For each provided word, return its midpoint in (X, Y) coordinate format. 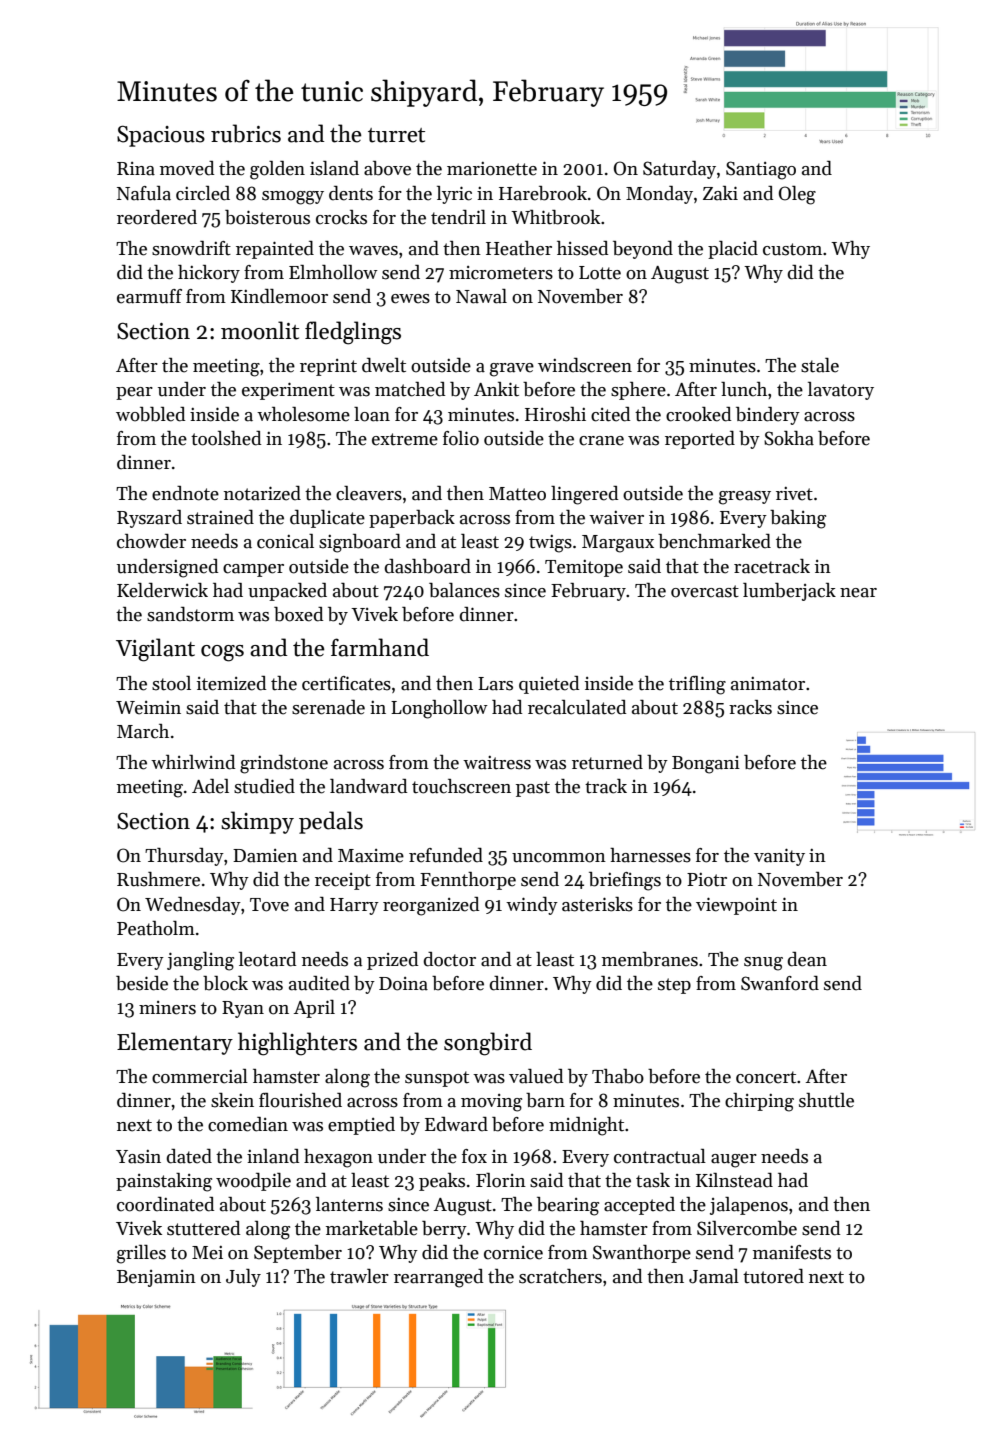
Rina (136, 169)
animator (768, 684)
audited (319, 983)
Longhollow (439, 709)
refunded (446, 855)
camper (253, 570)
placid (733, 250)
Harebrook (543, 193)
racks (750, 707)
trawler (359, 1276)
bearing (568, 1206)
